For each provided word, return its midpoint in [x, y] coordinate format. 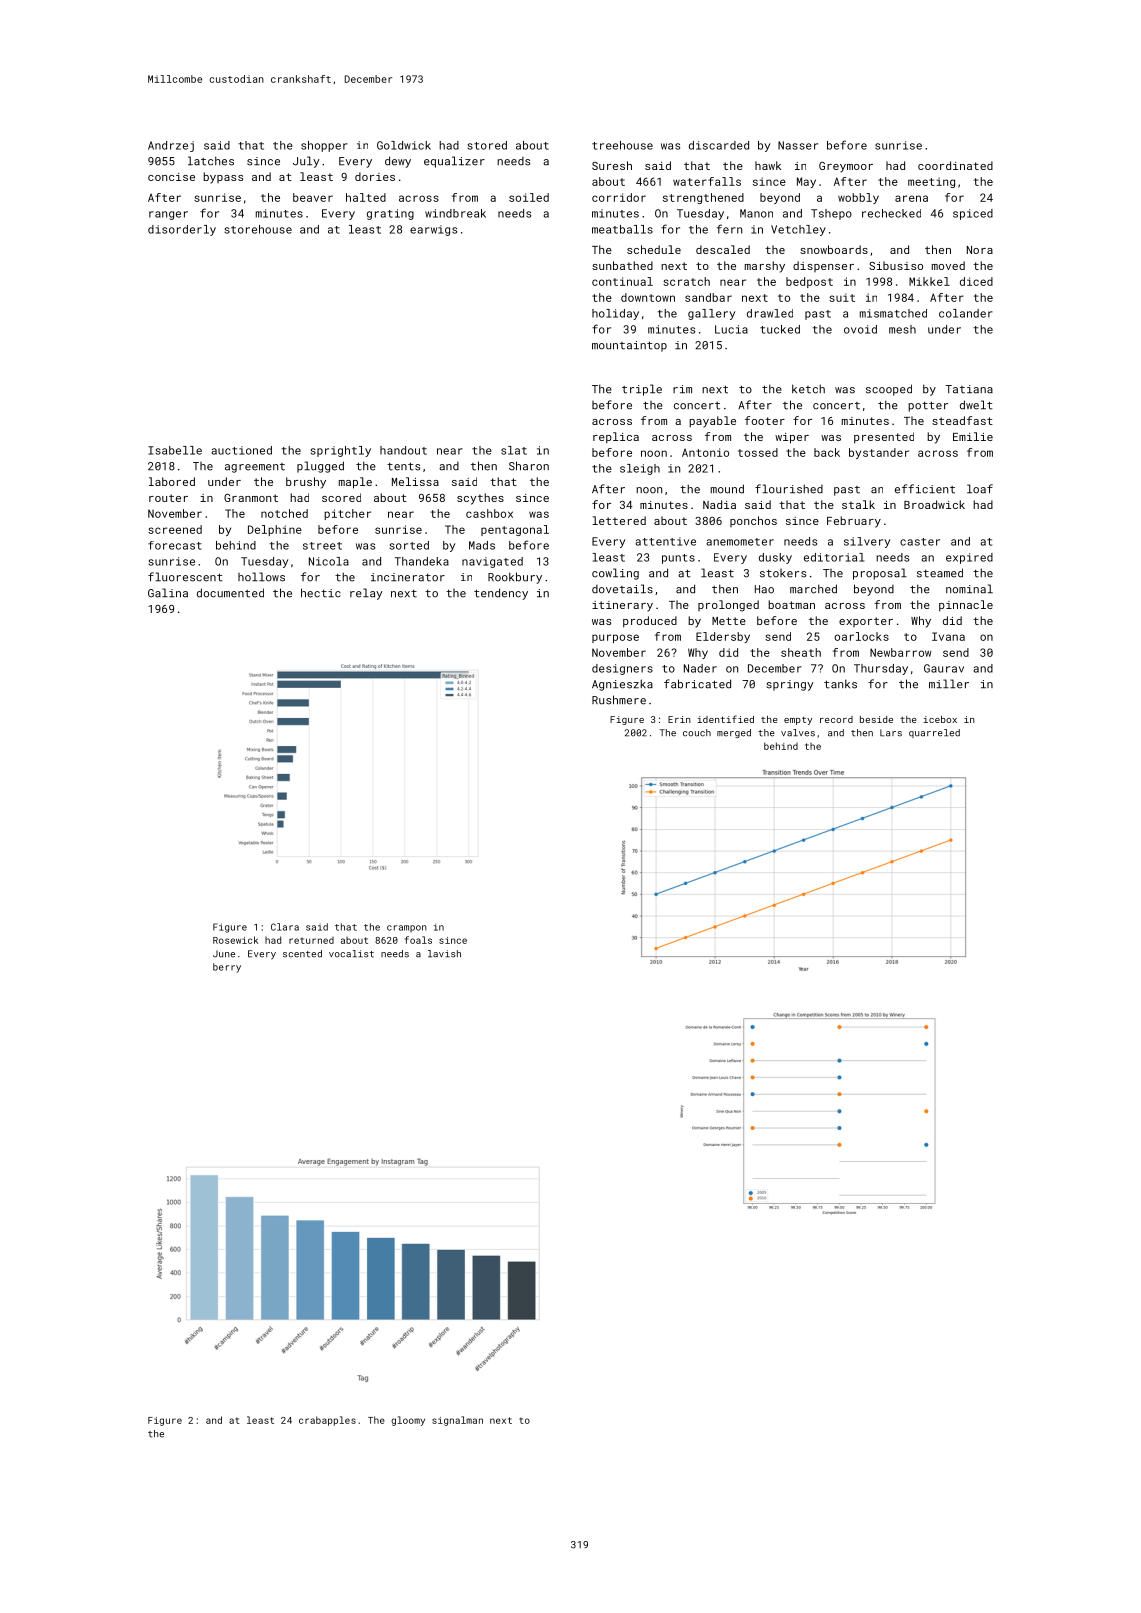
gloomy [408, 1421]
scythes [480, 499]
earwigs [433, 230]
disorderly [182, 230]
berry [227, 968]
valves [798, 733]
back [827, 452]
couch [697, 733]
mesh [902, 329]
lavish [444, 954]
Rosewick [235, 940]
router [168, 498]
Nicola [329, 561]
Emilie [973, 436]
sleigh [640, 469]
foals [418, 940]
